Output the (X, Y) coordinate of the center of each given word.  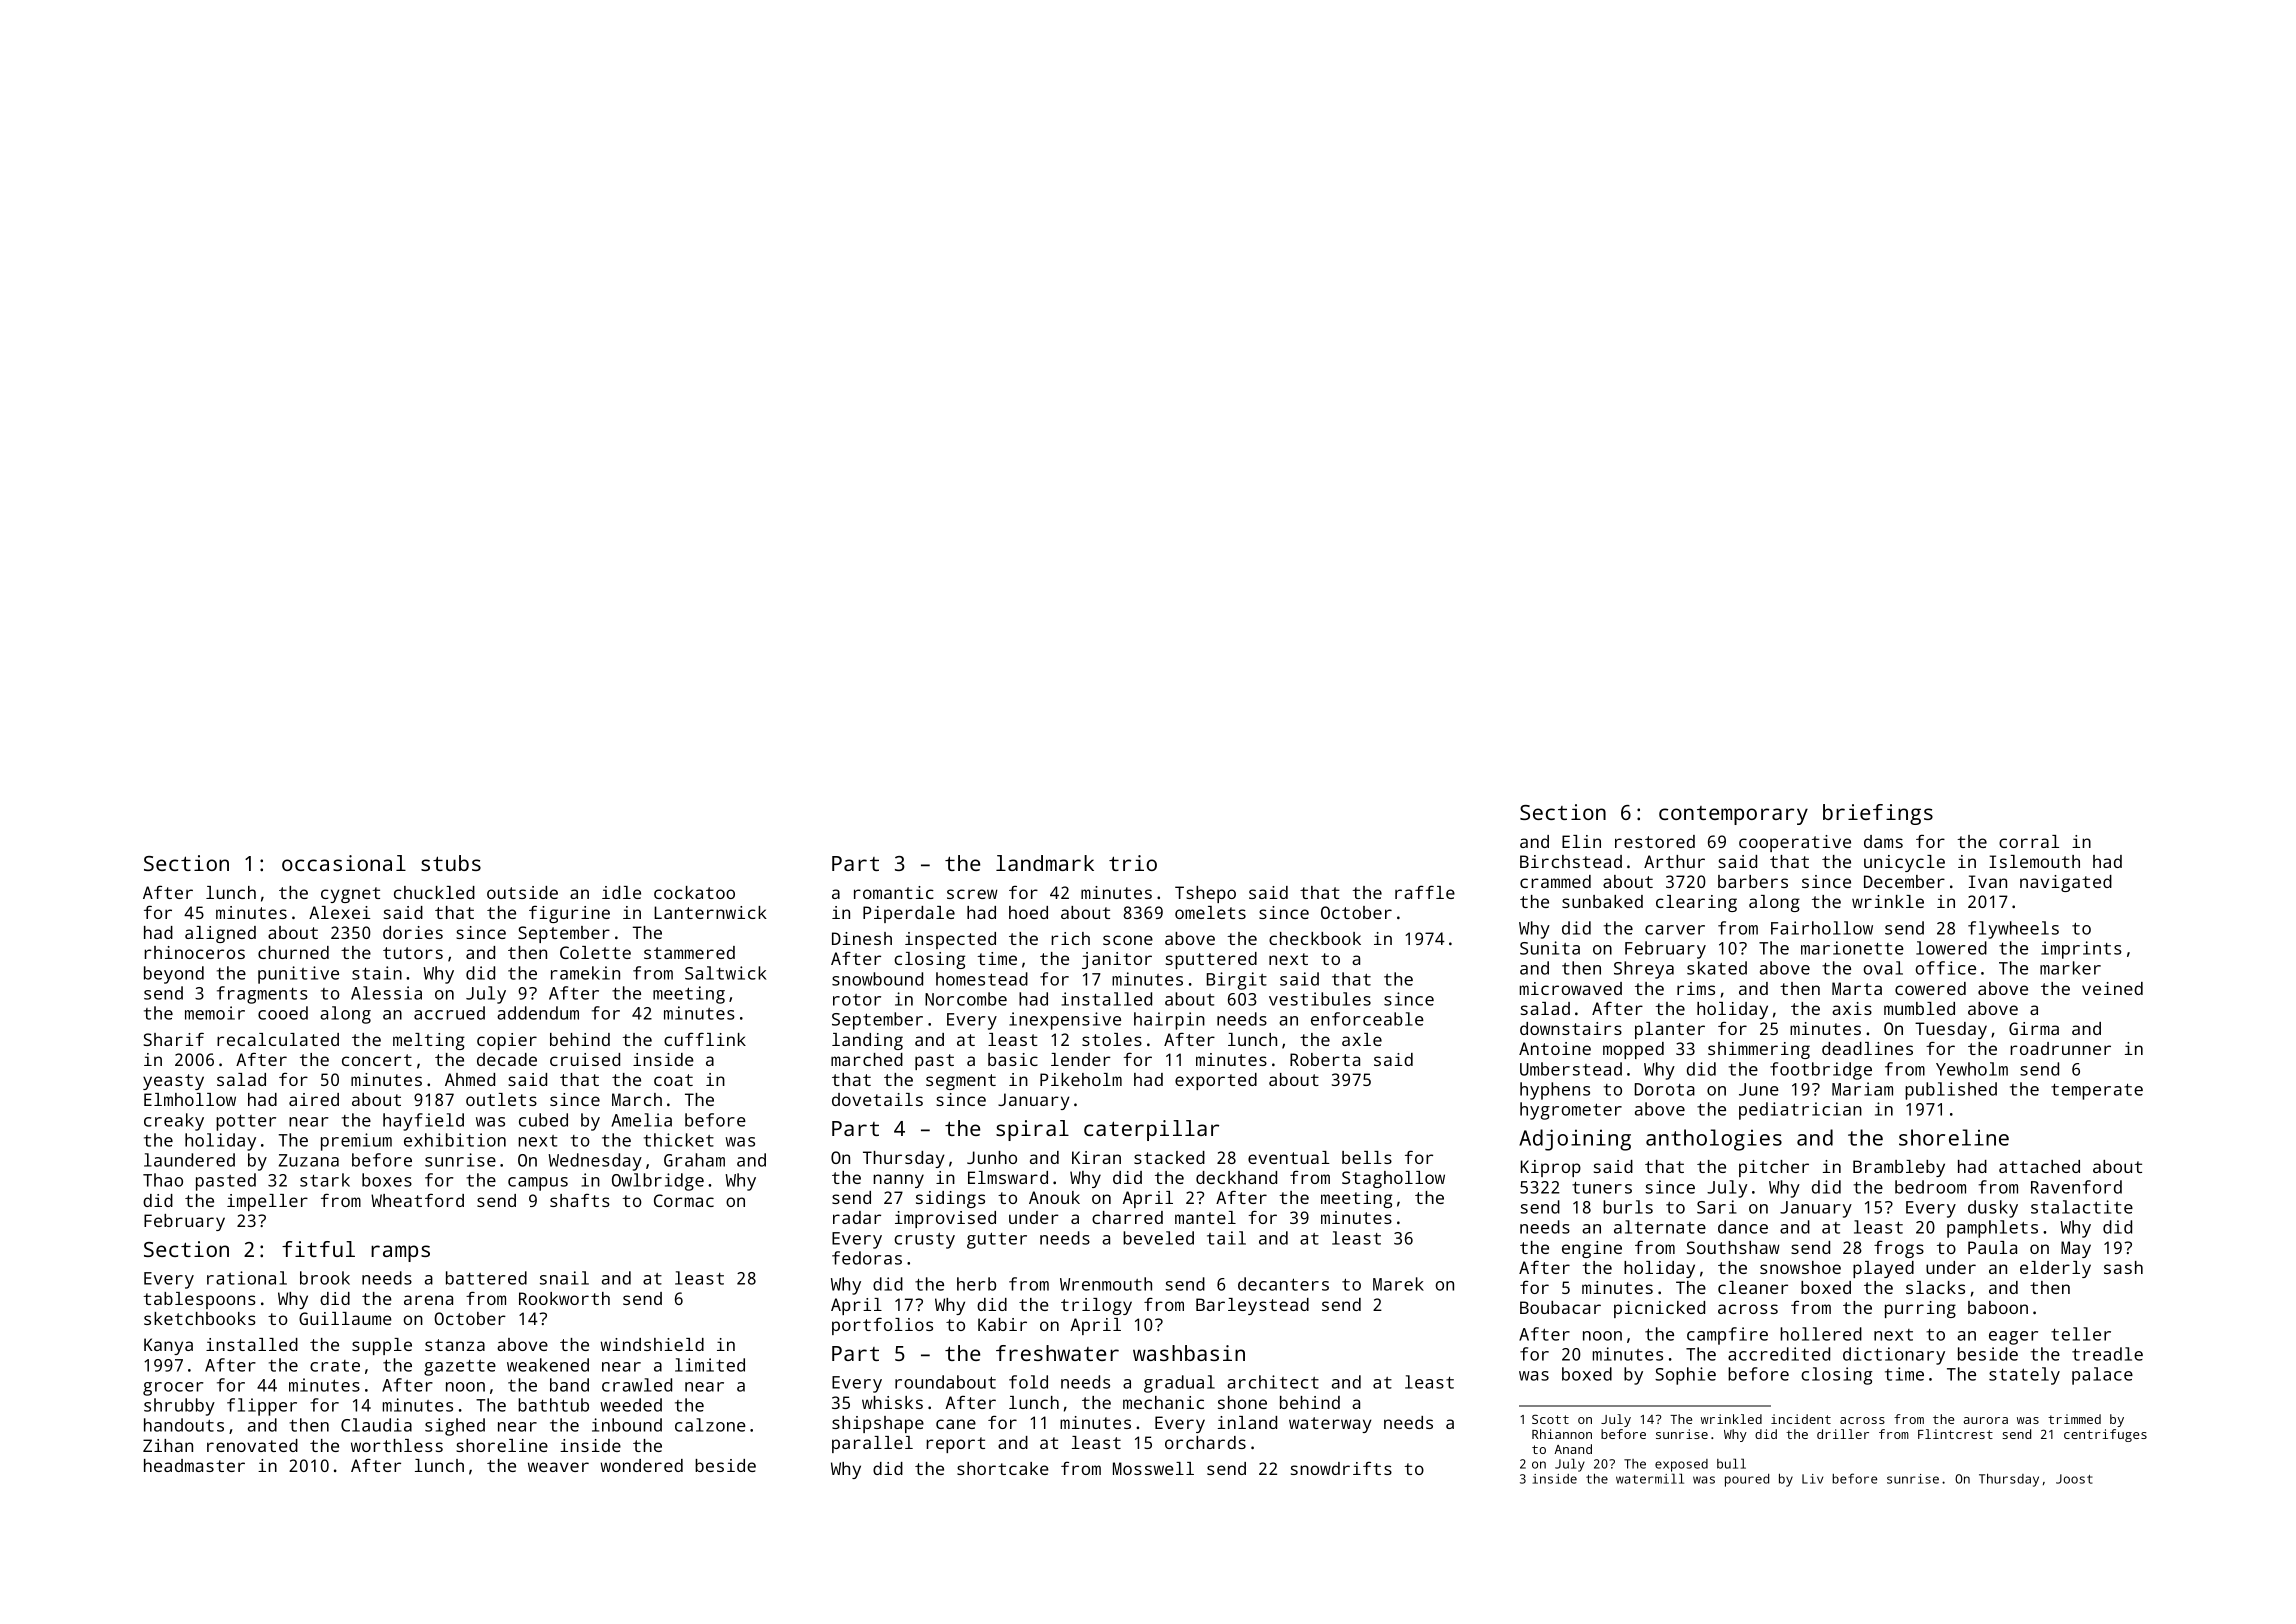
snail (564, 1278)
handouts (184, 1425)
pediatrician (1800, 1111)
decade (507, 1059)
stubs (451, 863)
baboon (1998, 1307)
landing (867, 1041)
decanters (1283, 1284)
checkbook (1315, 938)
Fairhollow (1822, 928)
